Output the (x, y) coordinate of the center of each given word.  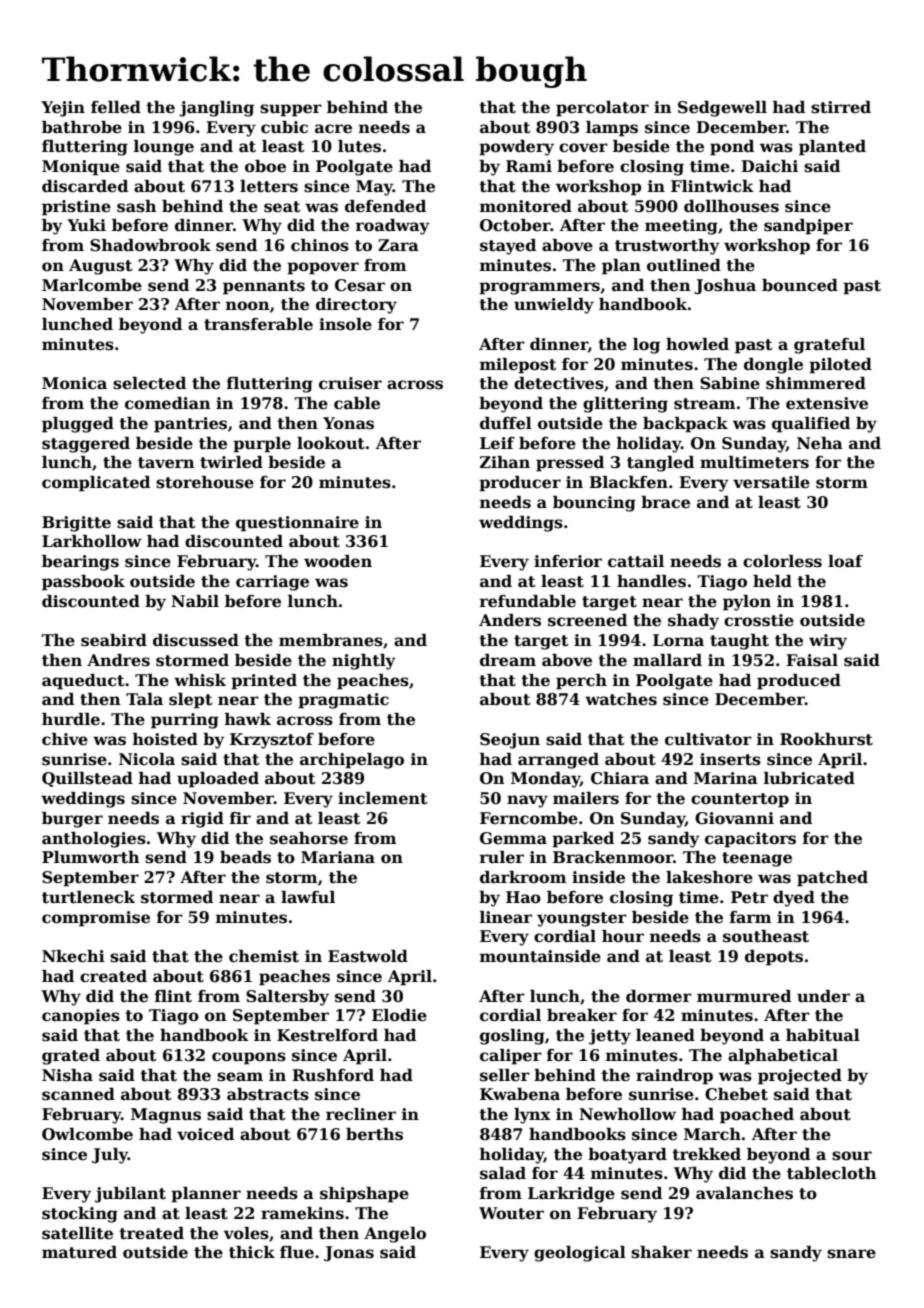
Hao (523, 897)
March (712, 1134)
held (772, 581)
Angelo (395, 1235)
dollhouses (731, 206)
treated (151, 1233)
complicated (96, 484)
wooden (338, 561)
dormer (659, 996)
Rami (529, 166)
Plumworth (91, 857)
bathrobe (82, 127)
